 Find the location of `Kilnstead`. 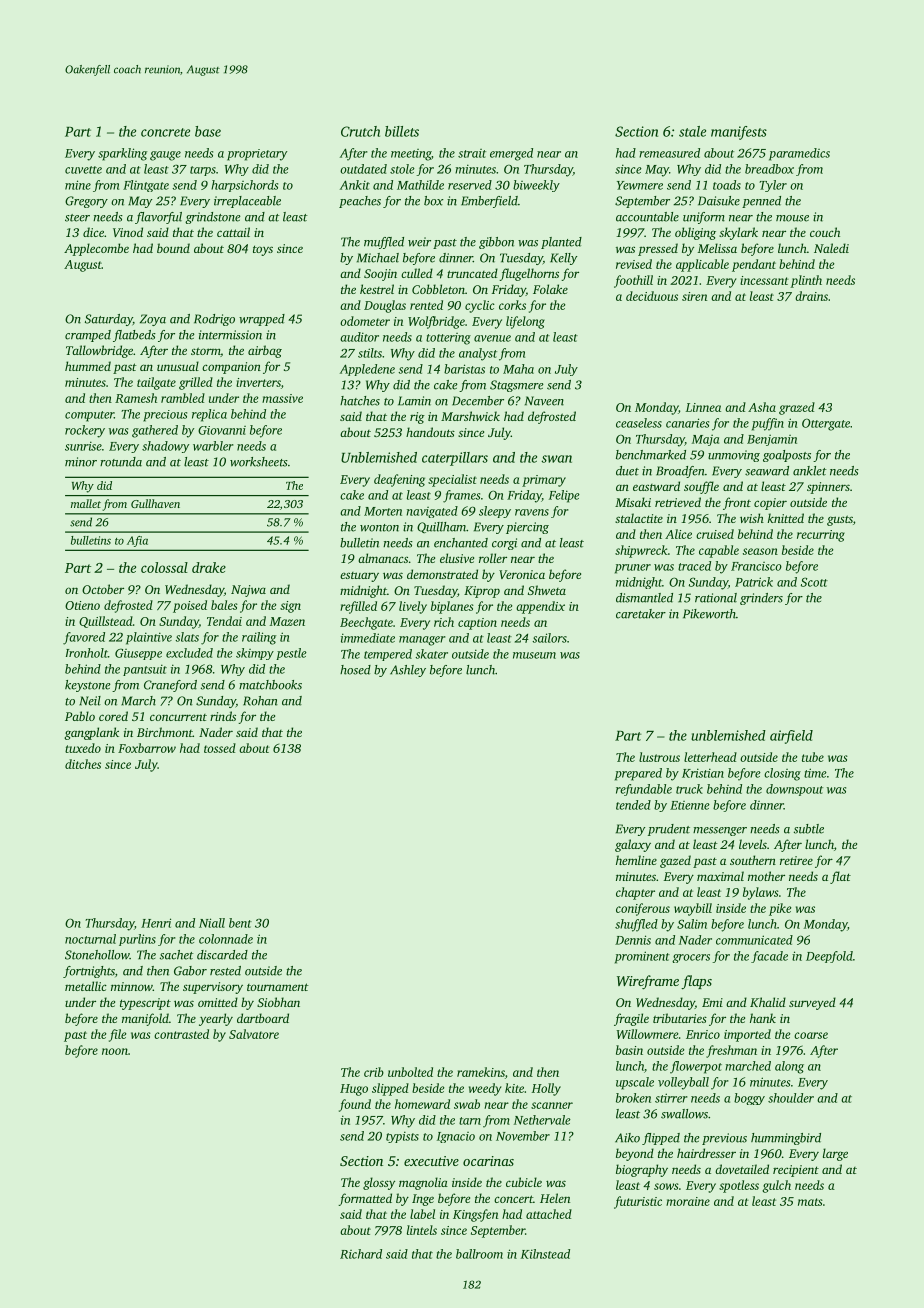

Kilnstead is located at coordinates (545, 1254).
